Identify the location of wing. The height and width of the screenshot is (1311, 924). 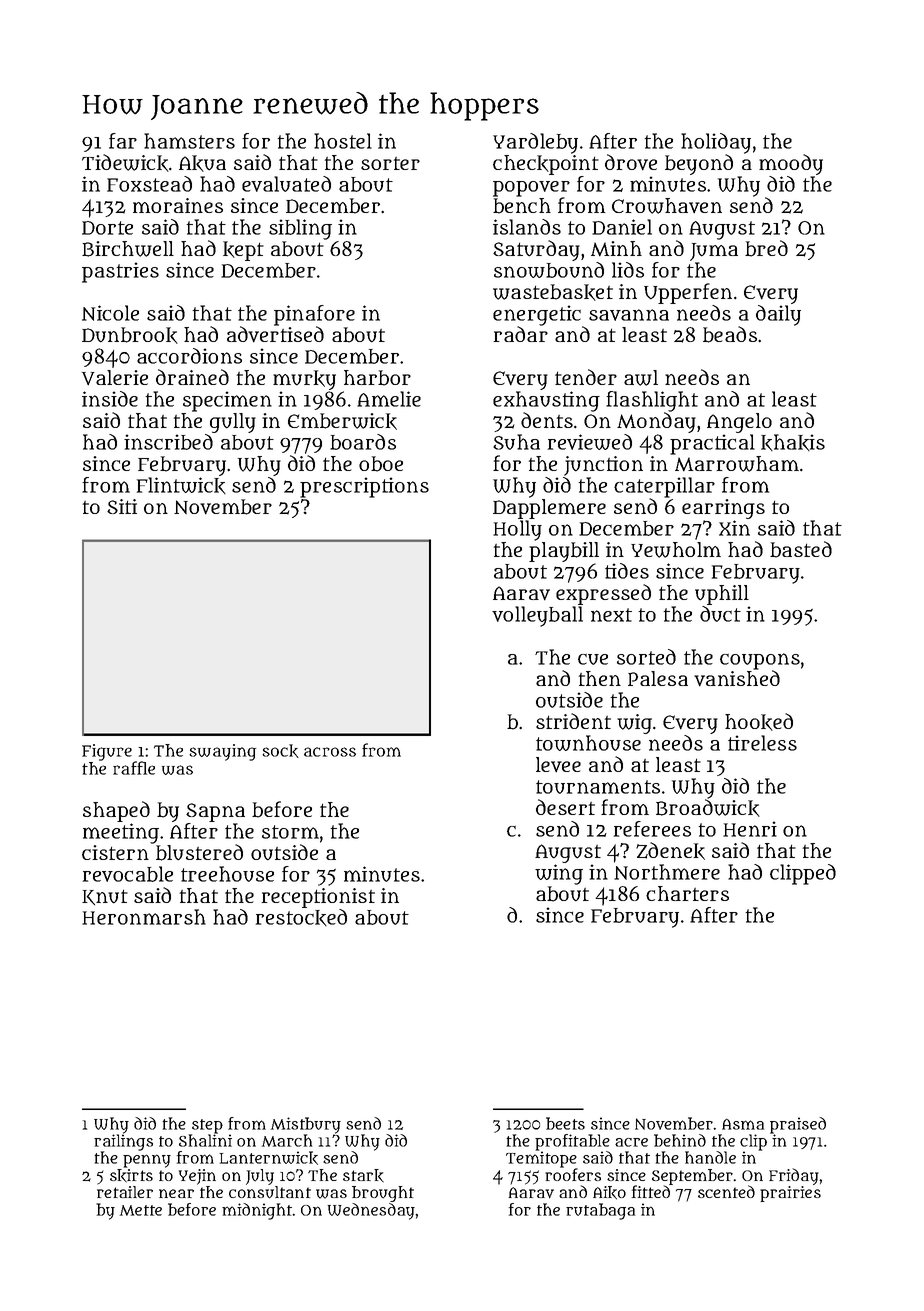
(559, 874).
